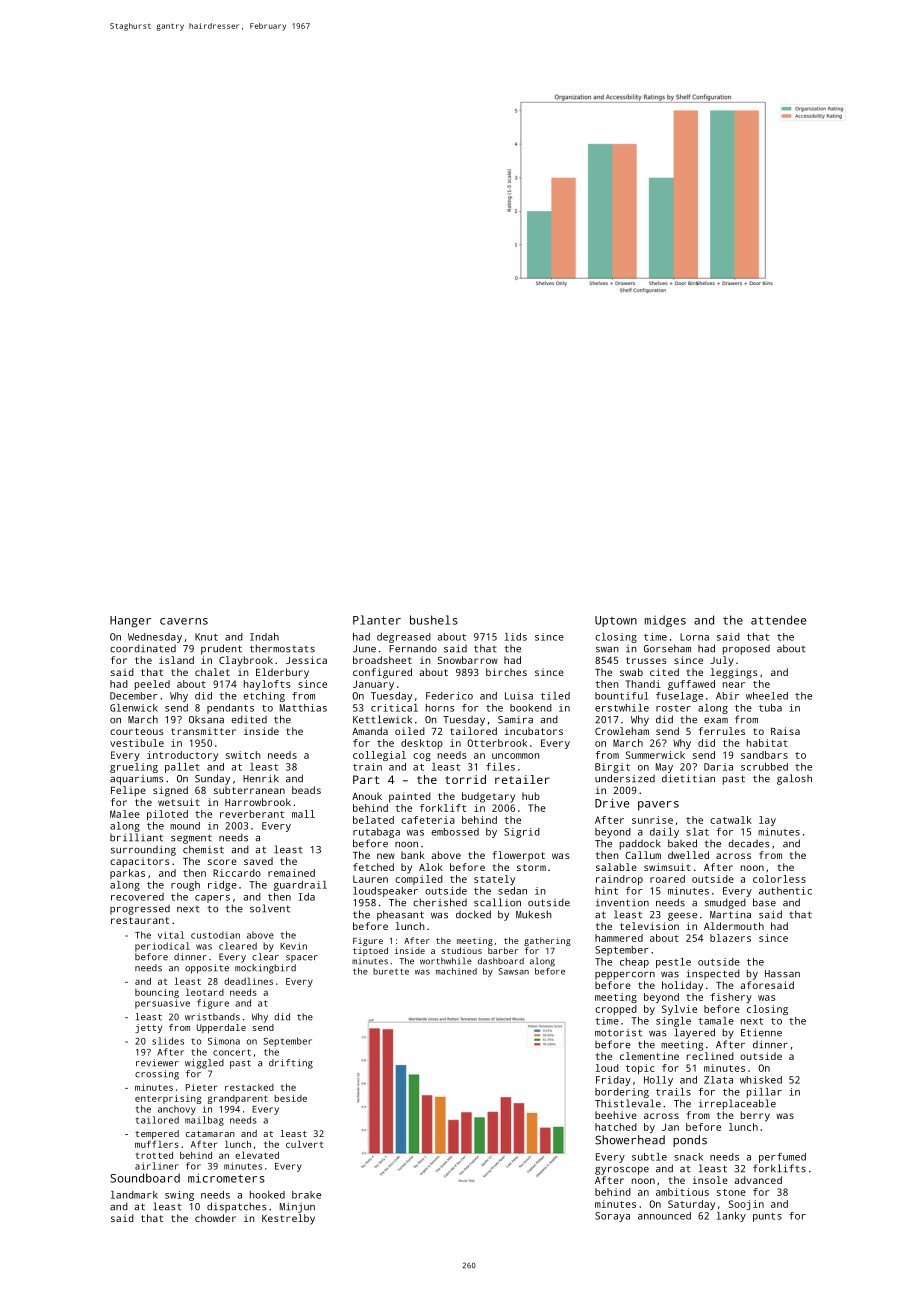 This screenshot has width=924, height=1308. What do you see at coordinates (522, 779) in the screenshot?
I see `retailer` at bounding box center [522, 779].
